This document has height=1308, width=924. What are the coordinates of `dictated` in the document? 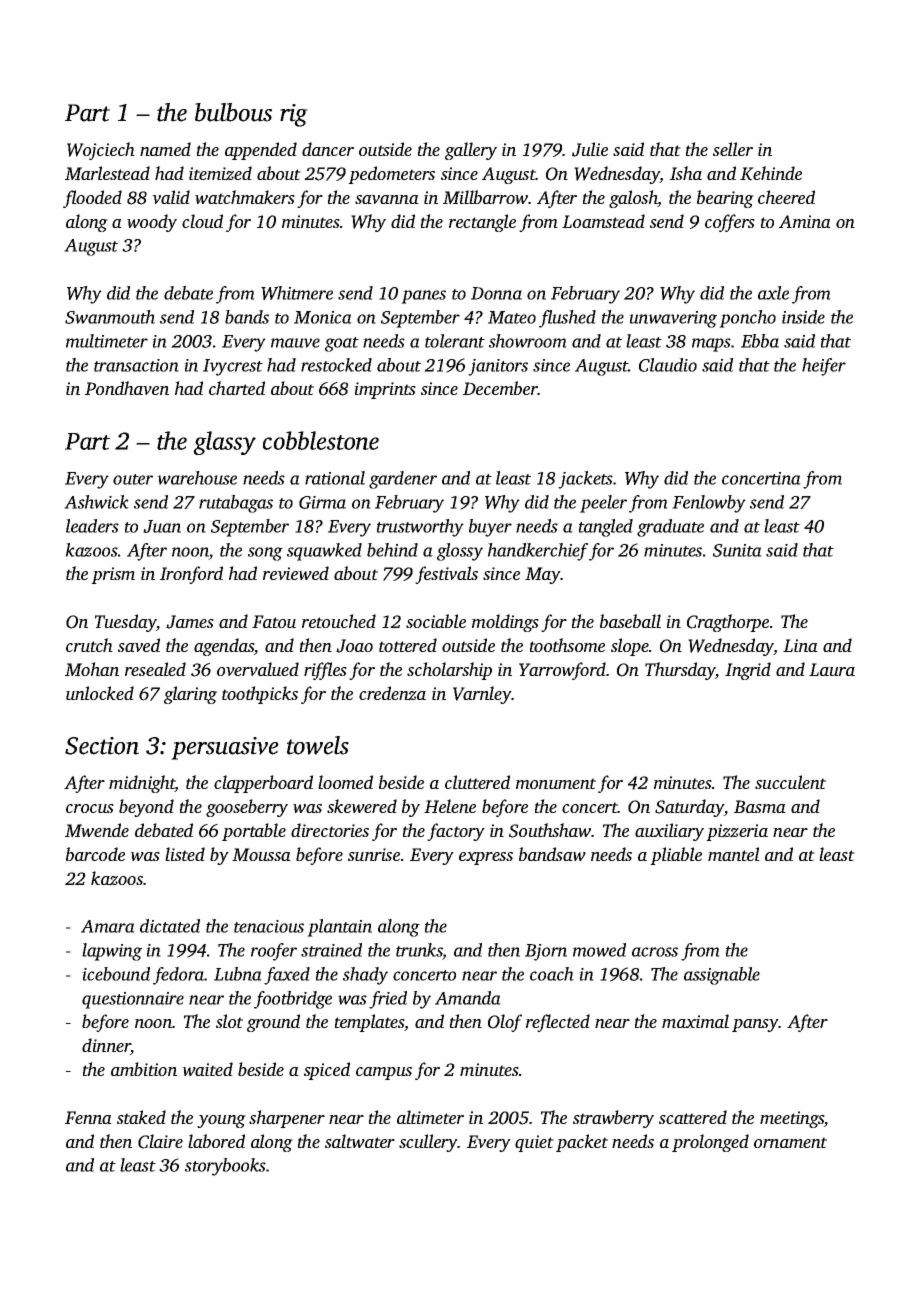 It's located at (170, 926).
